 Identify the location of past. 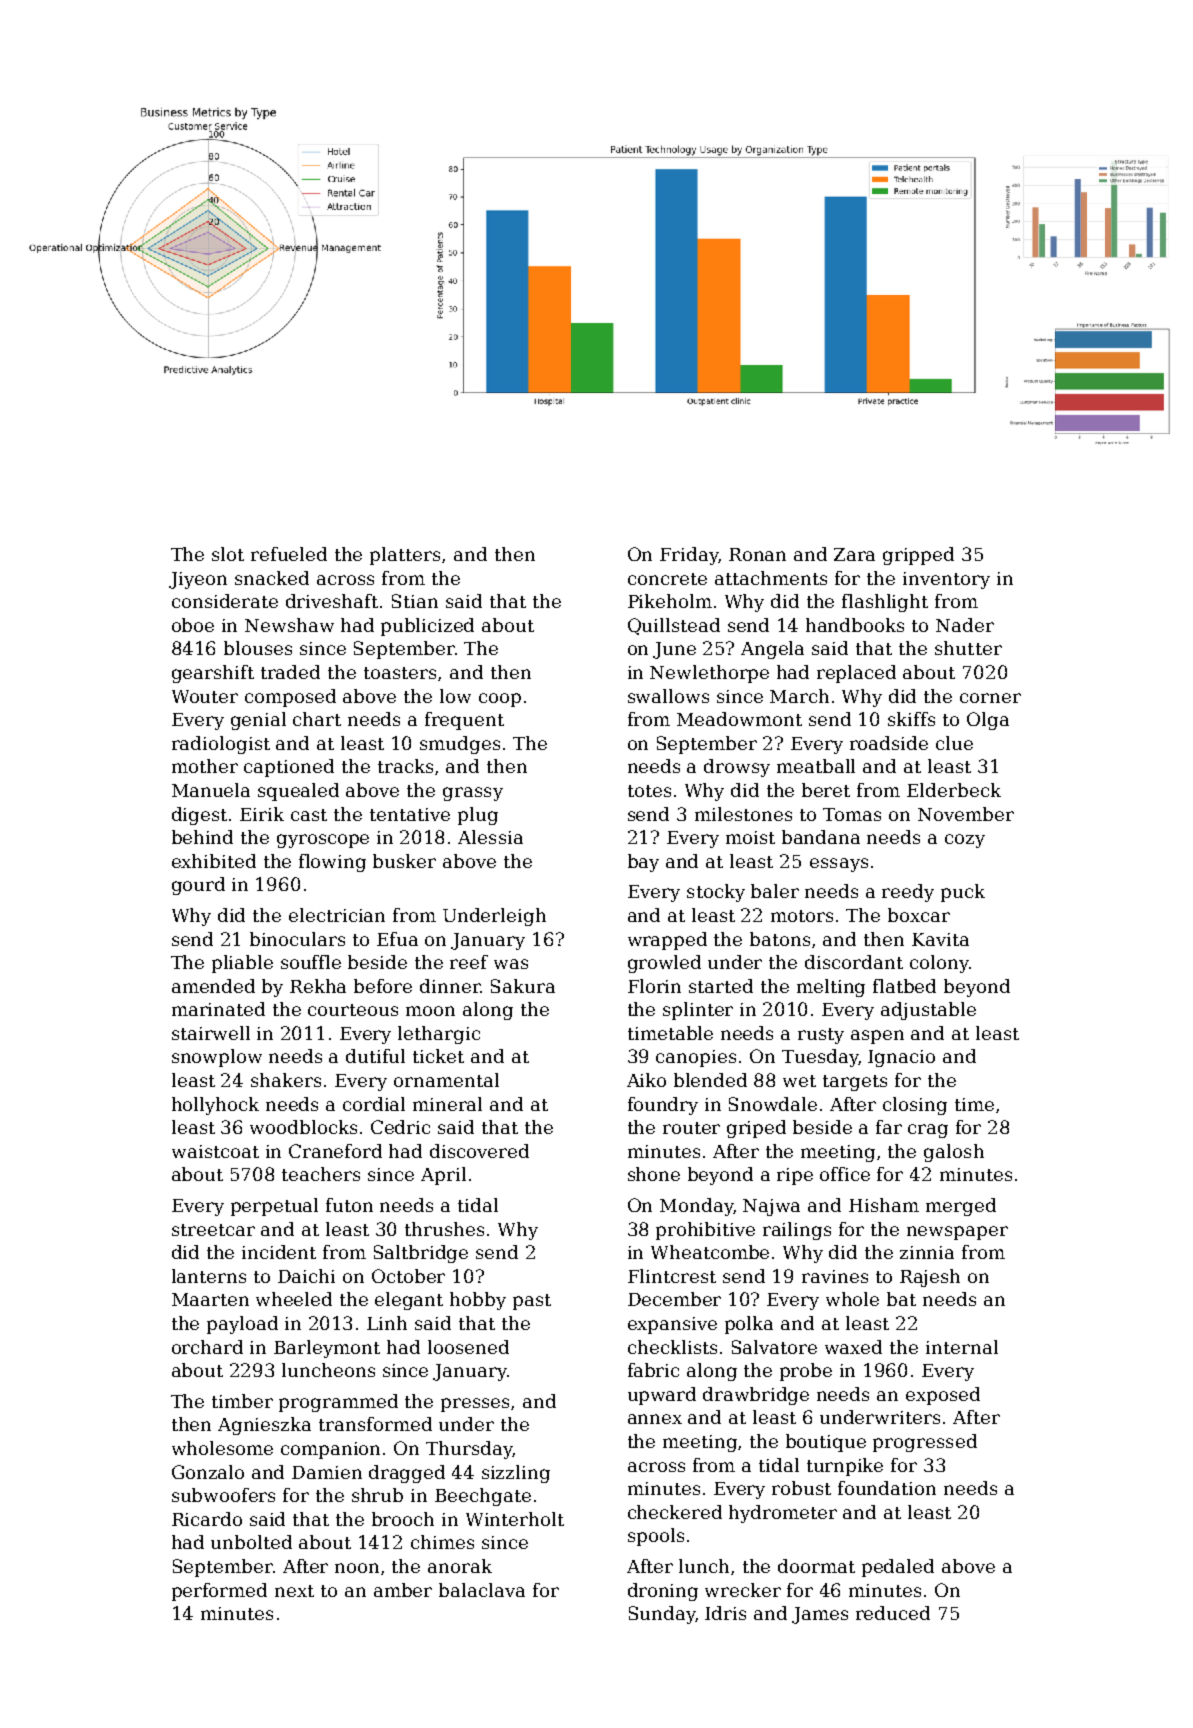
(532, 1302).
